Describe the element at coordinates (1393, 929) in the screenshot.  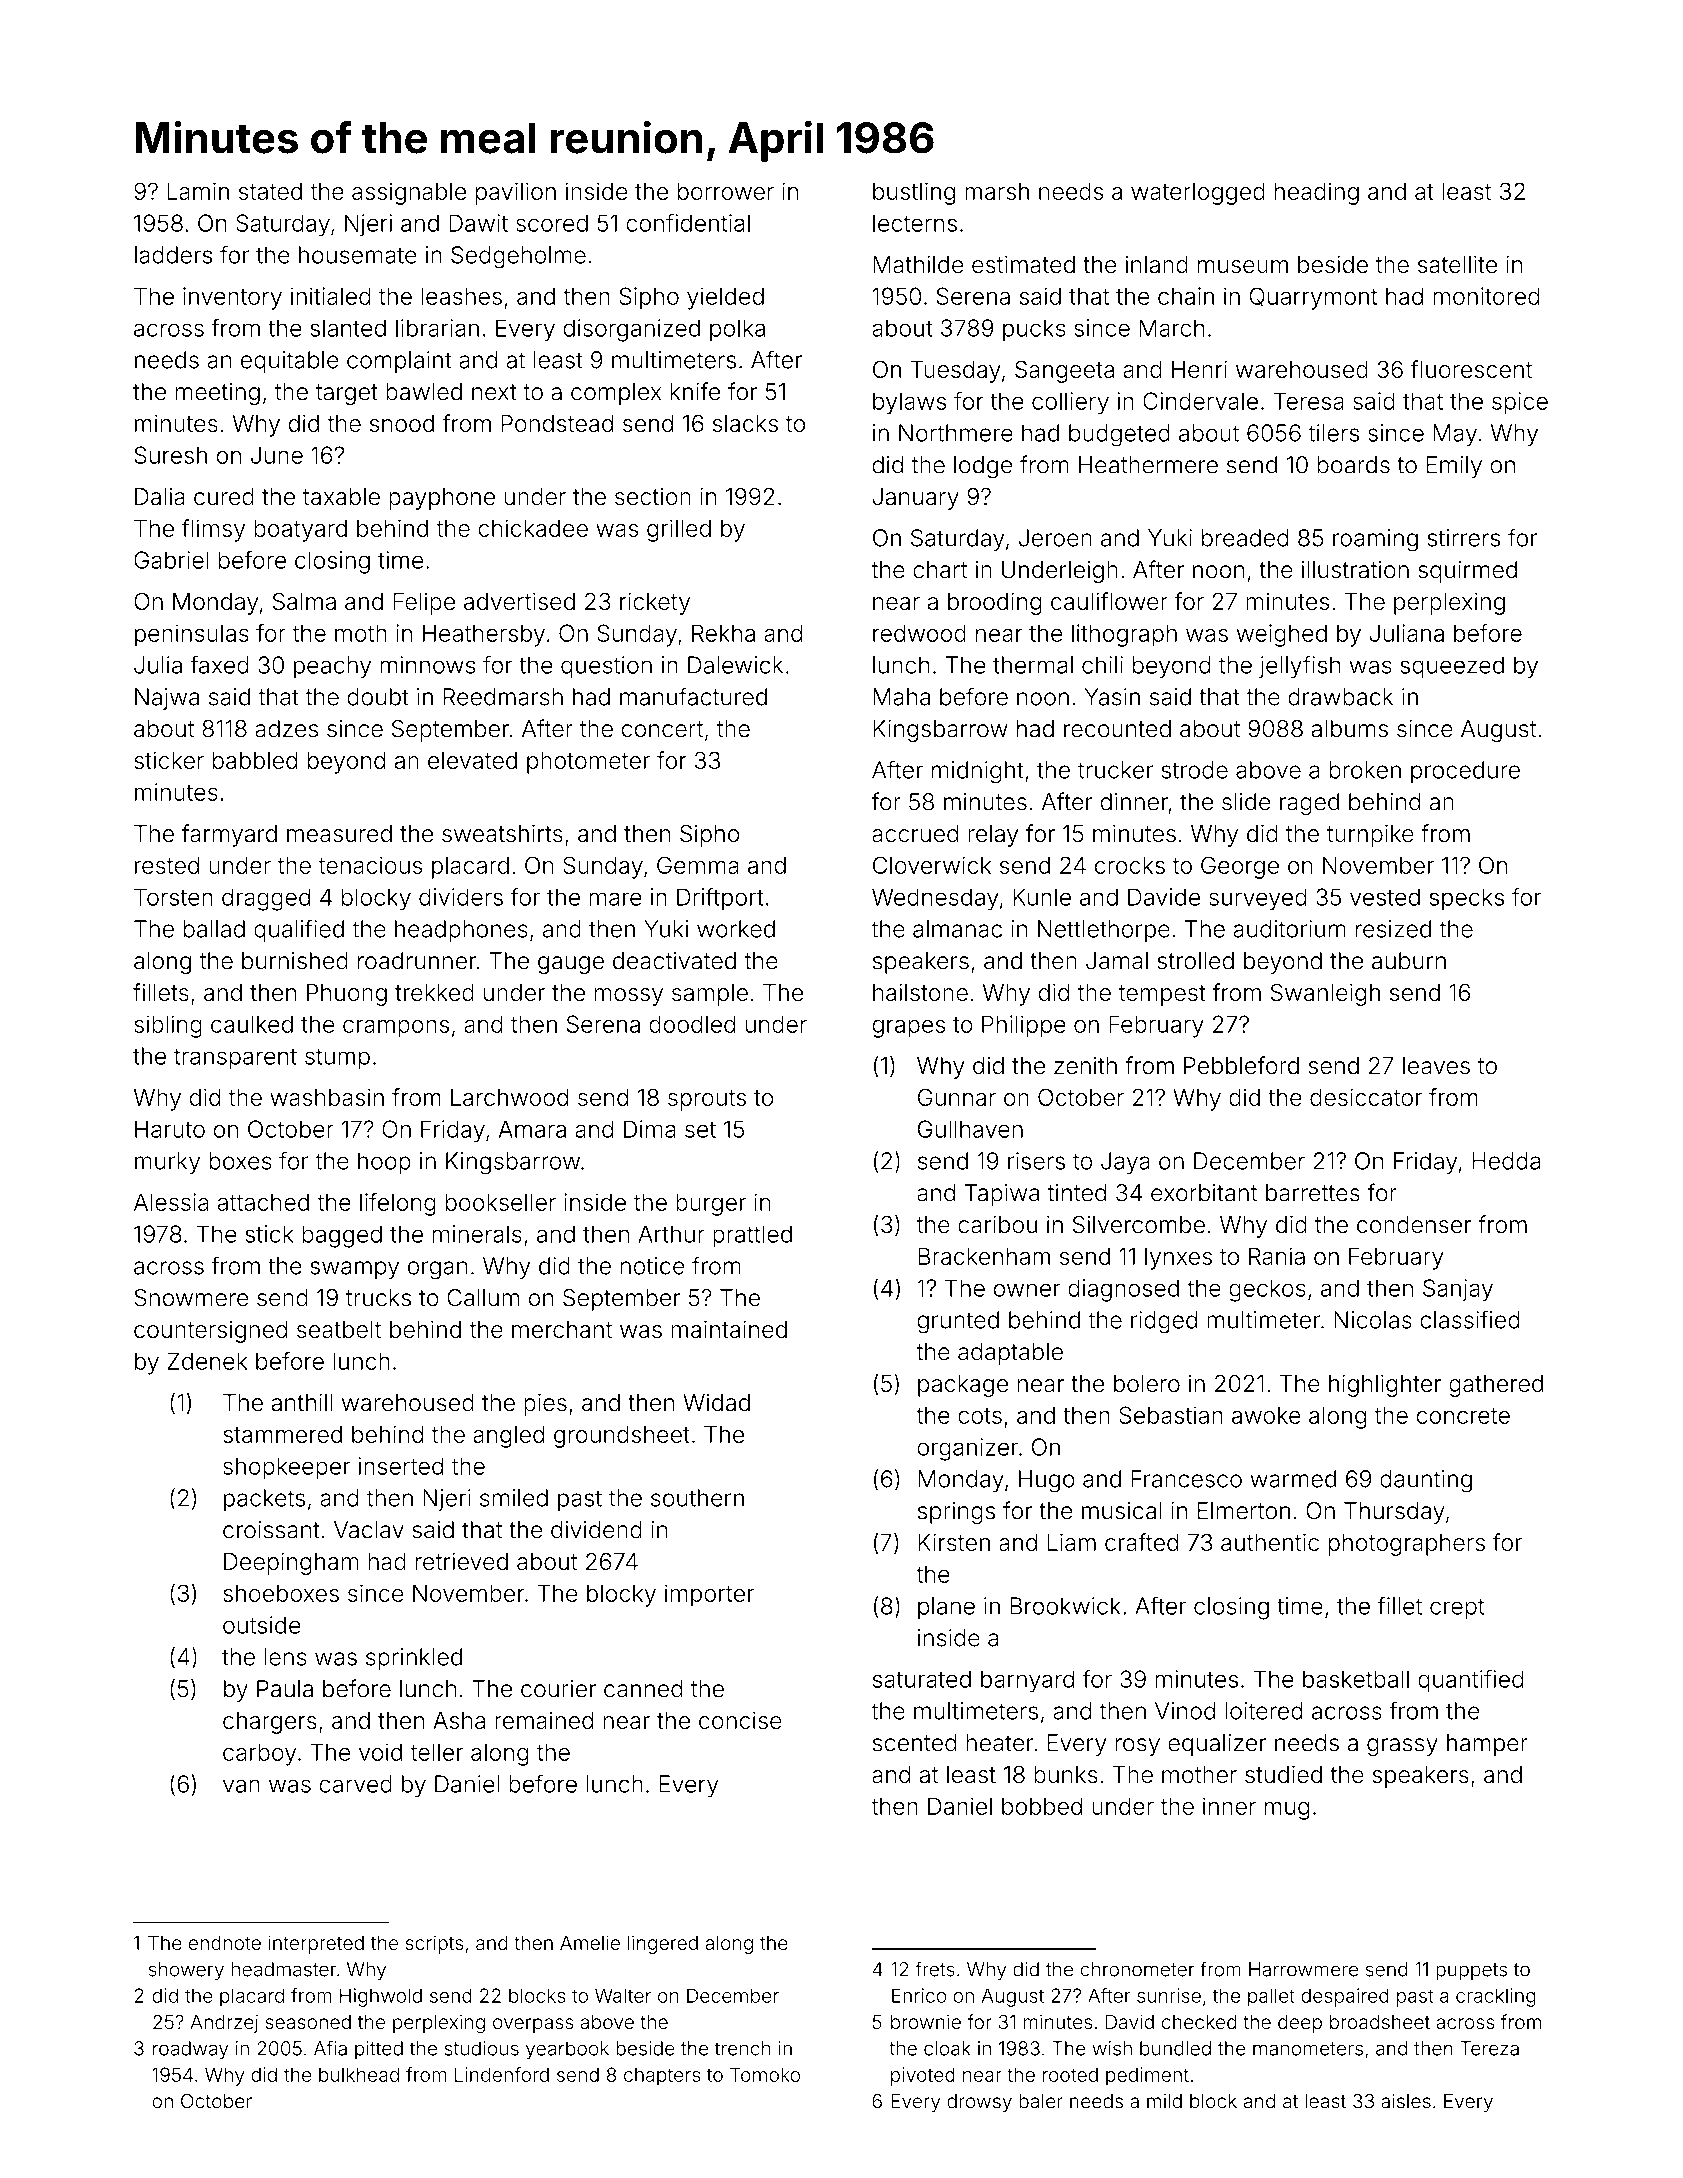
I see `resized` at that location.
